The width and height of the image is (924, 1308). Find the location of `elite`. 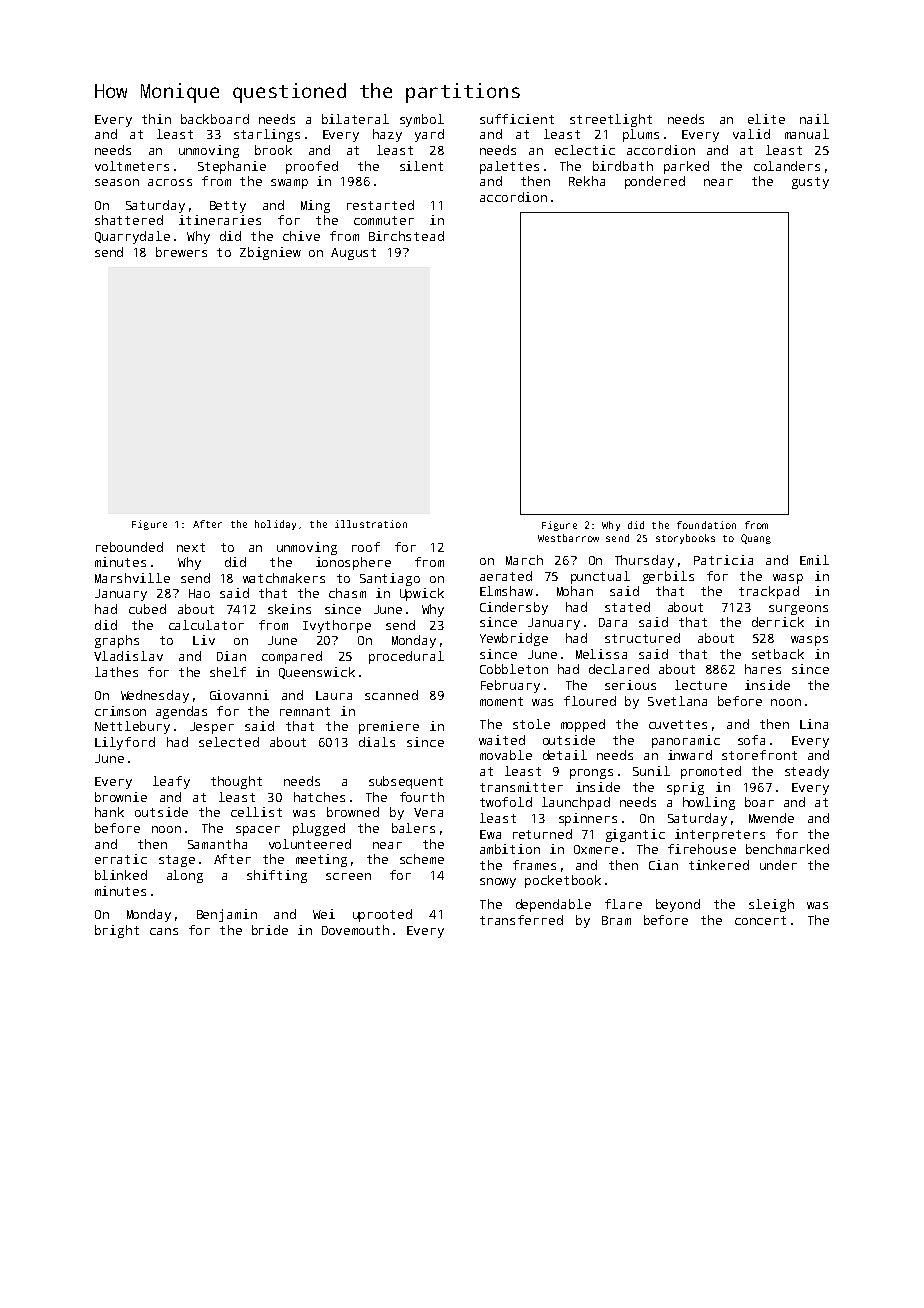

elite is located at coordinates (766, 119).
